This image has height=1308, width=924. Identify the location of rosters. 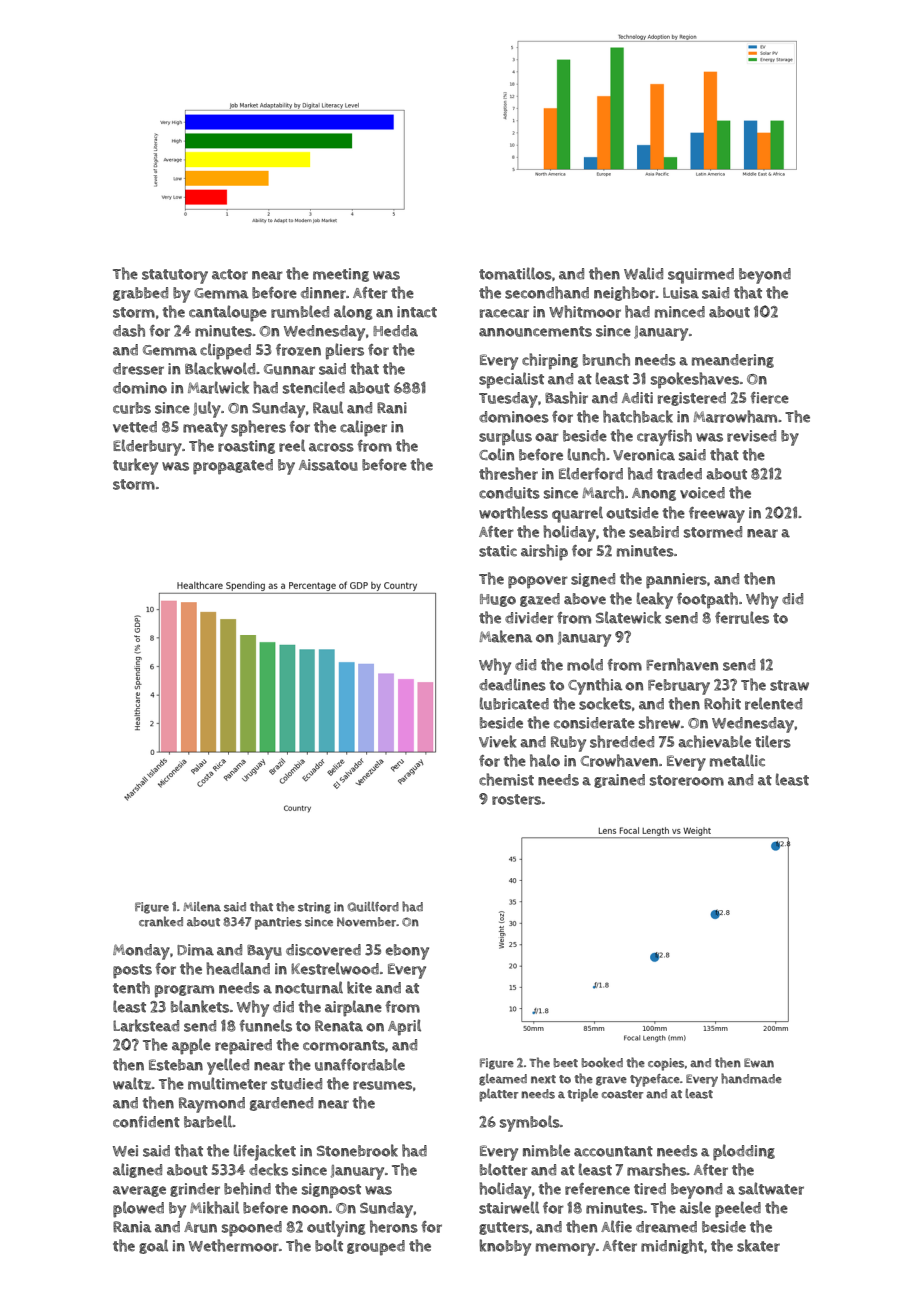
(516, 799).
